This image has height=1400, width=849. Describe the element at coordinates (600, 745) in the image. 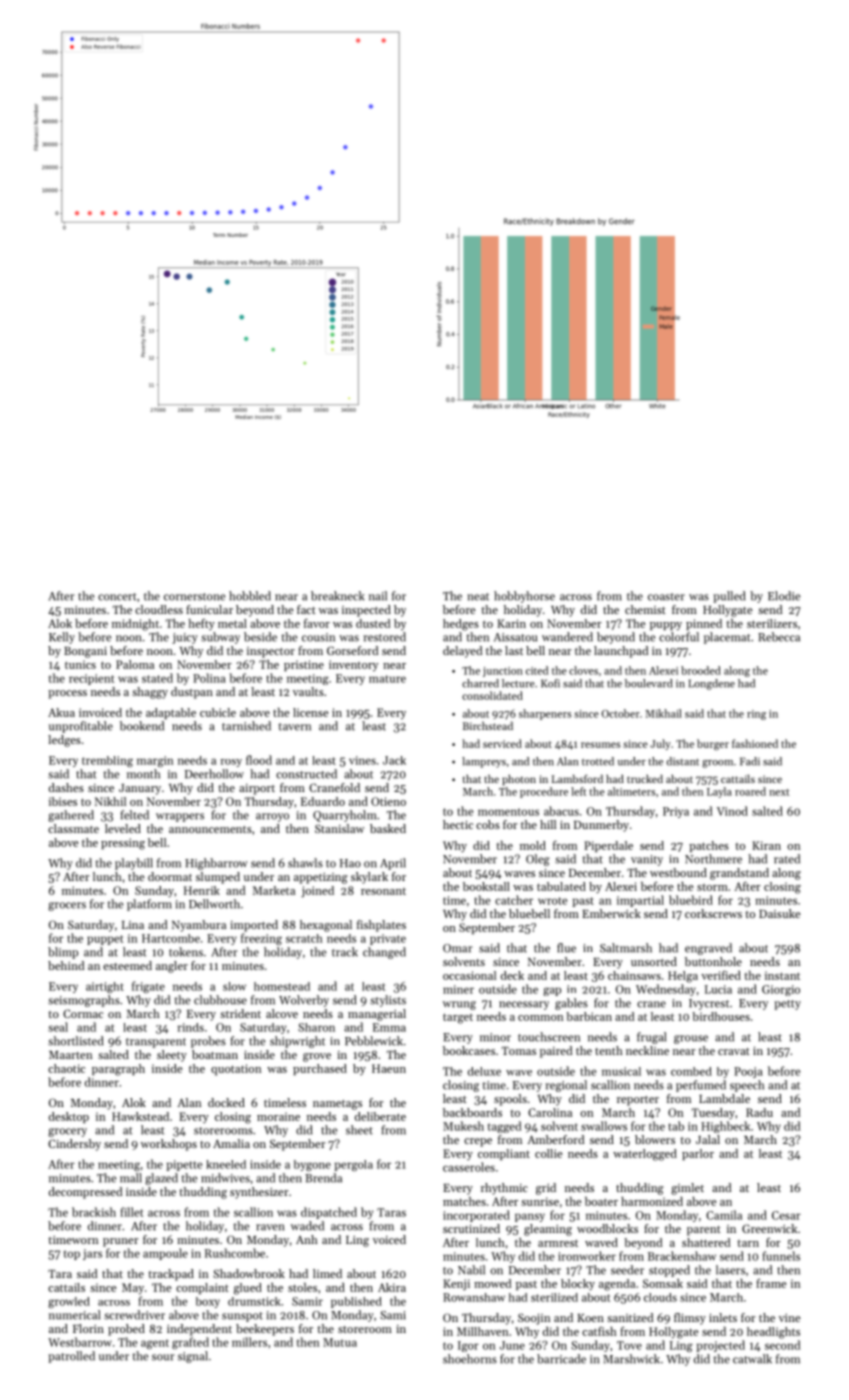

I see `resumes` at that location.
